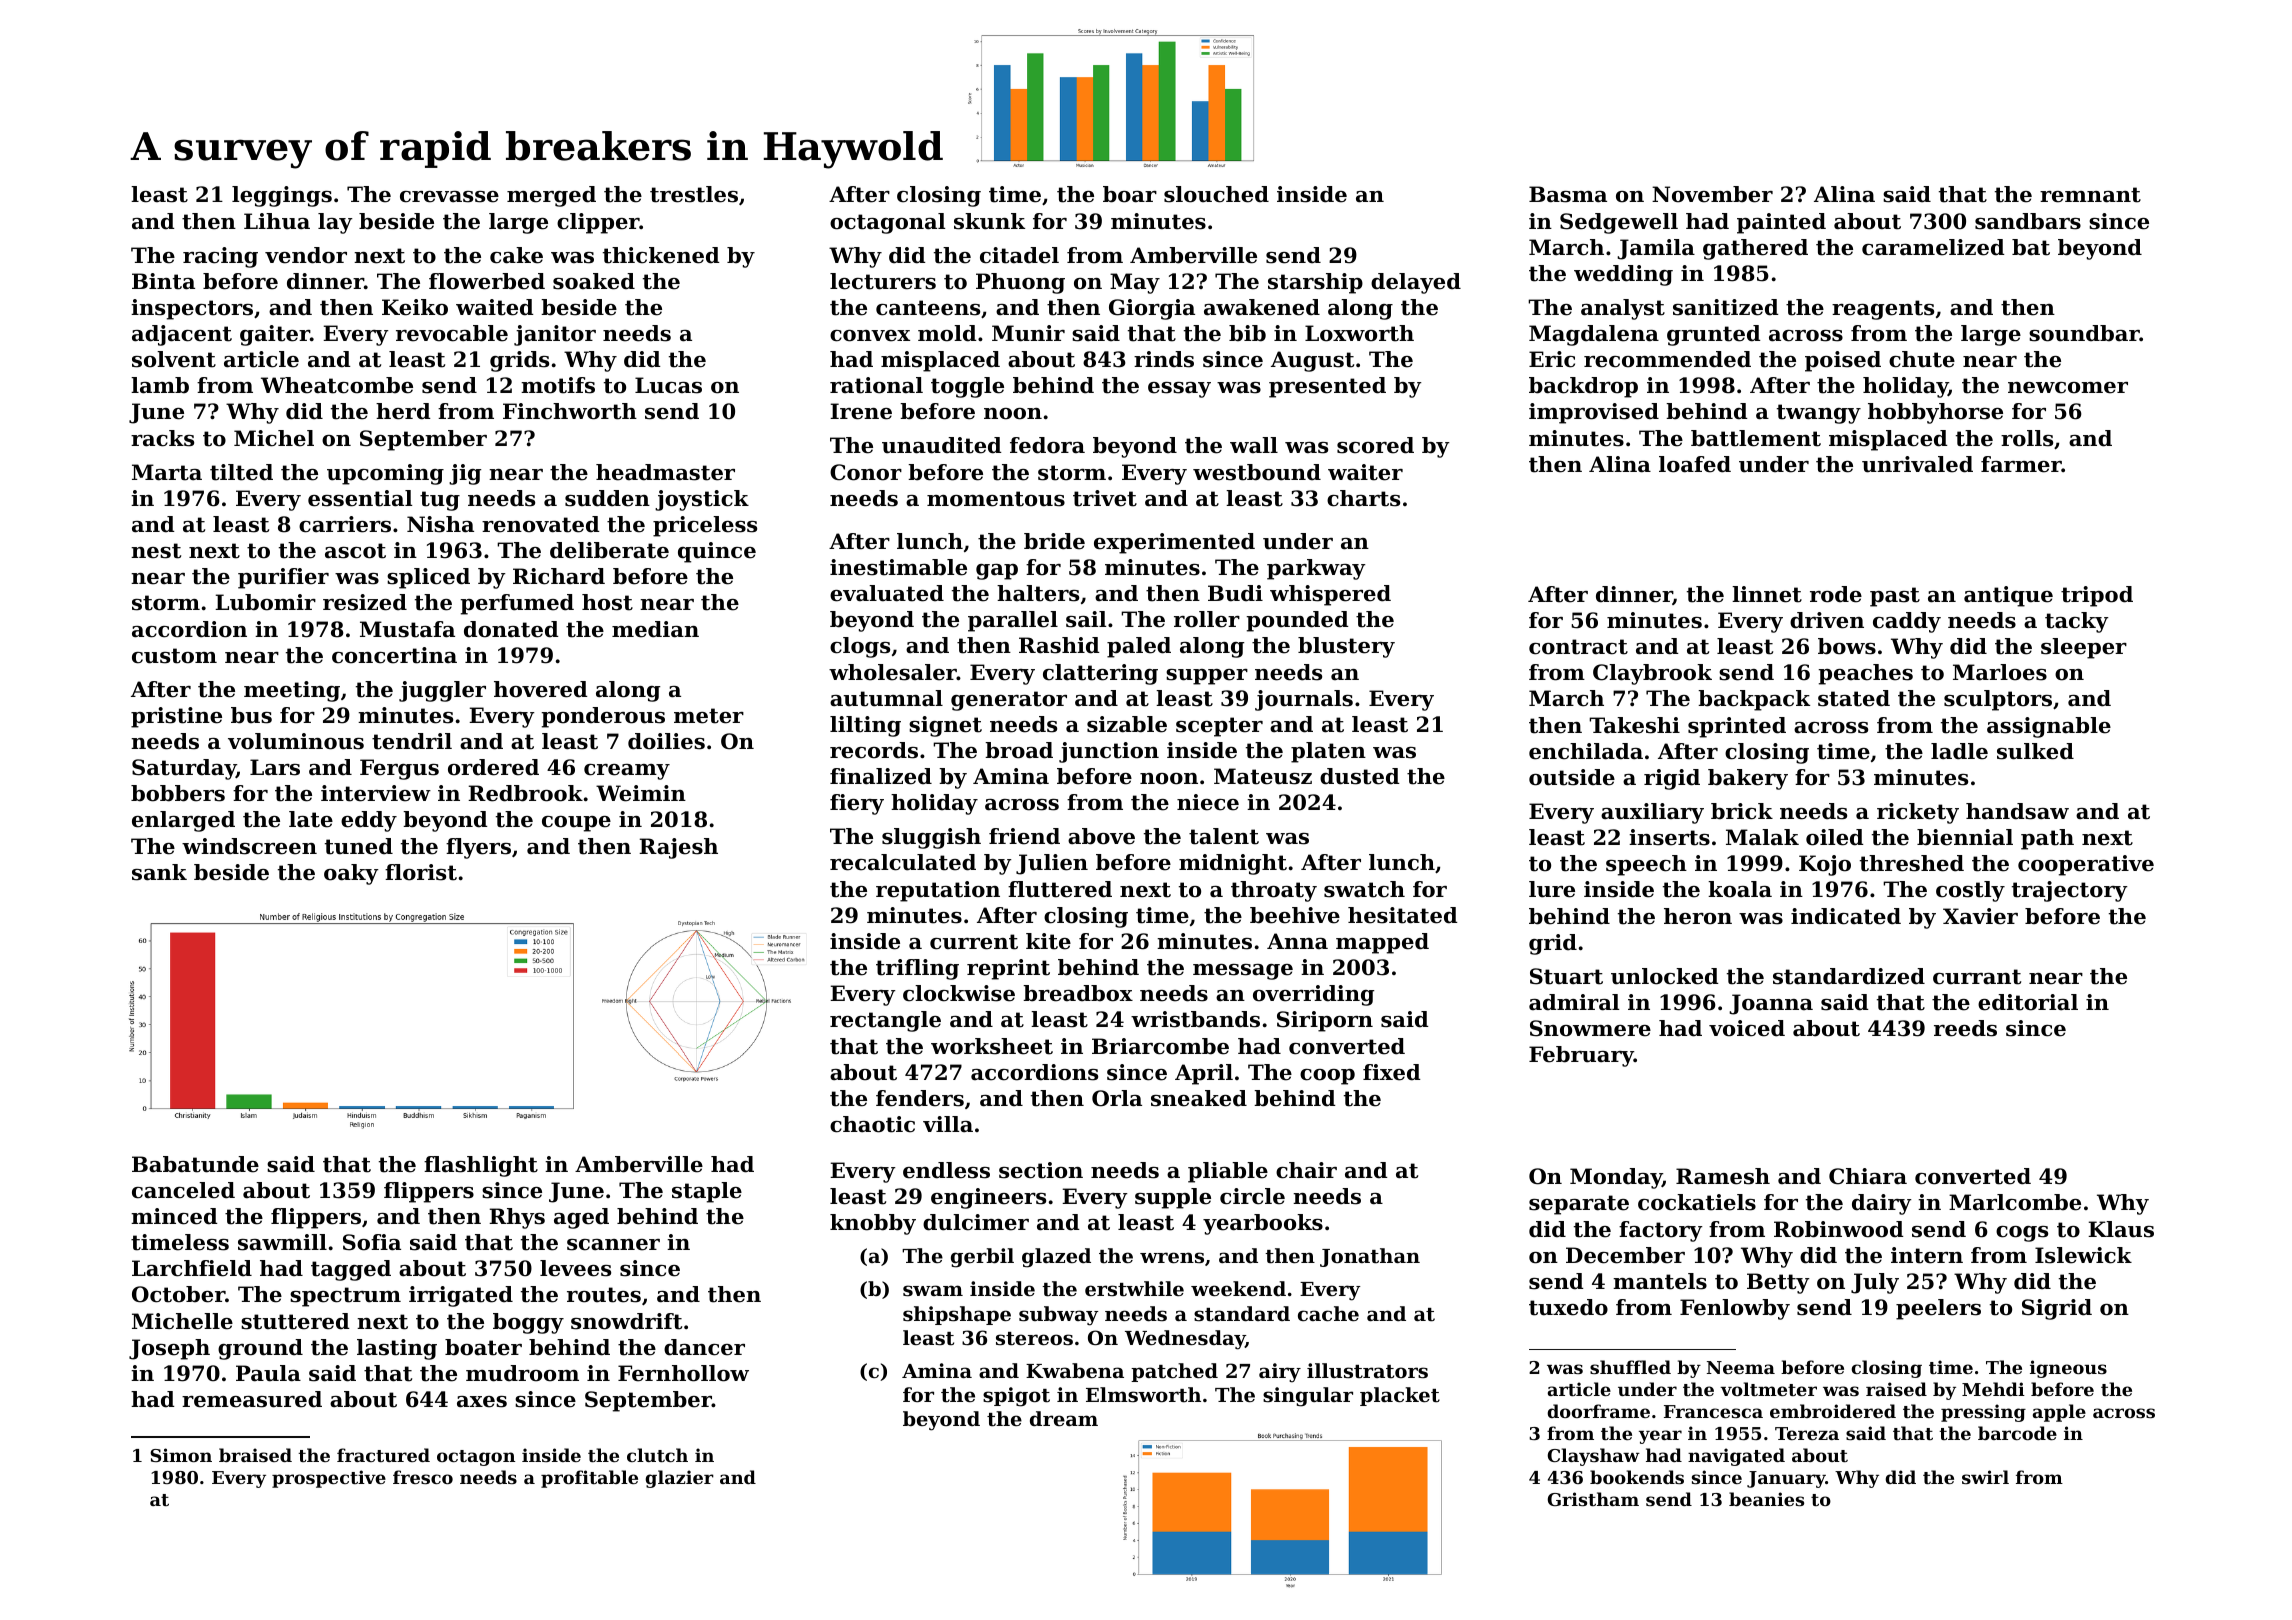 The image size is (2292, 1620). Describe the element at coordinates (678, 848) in the screenshot. I see `Rajesh` at that location.
